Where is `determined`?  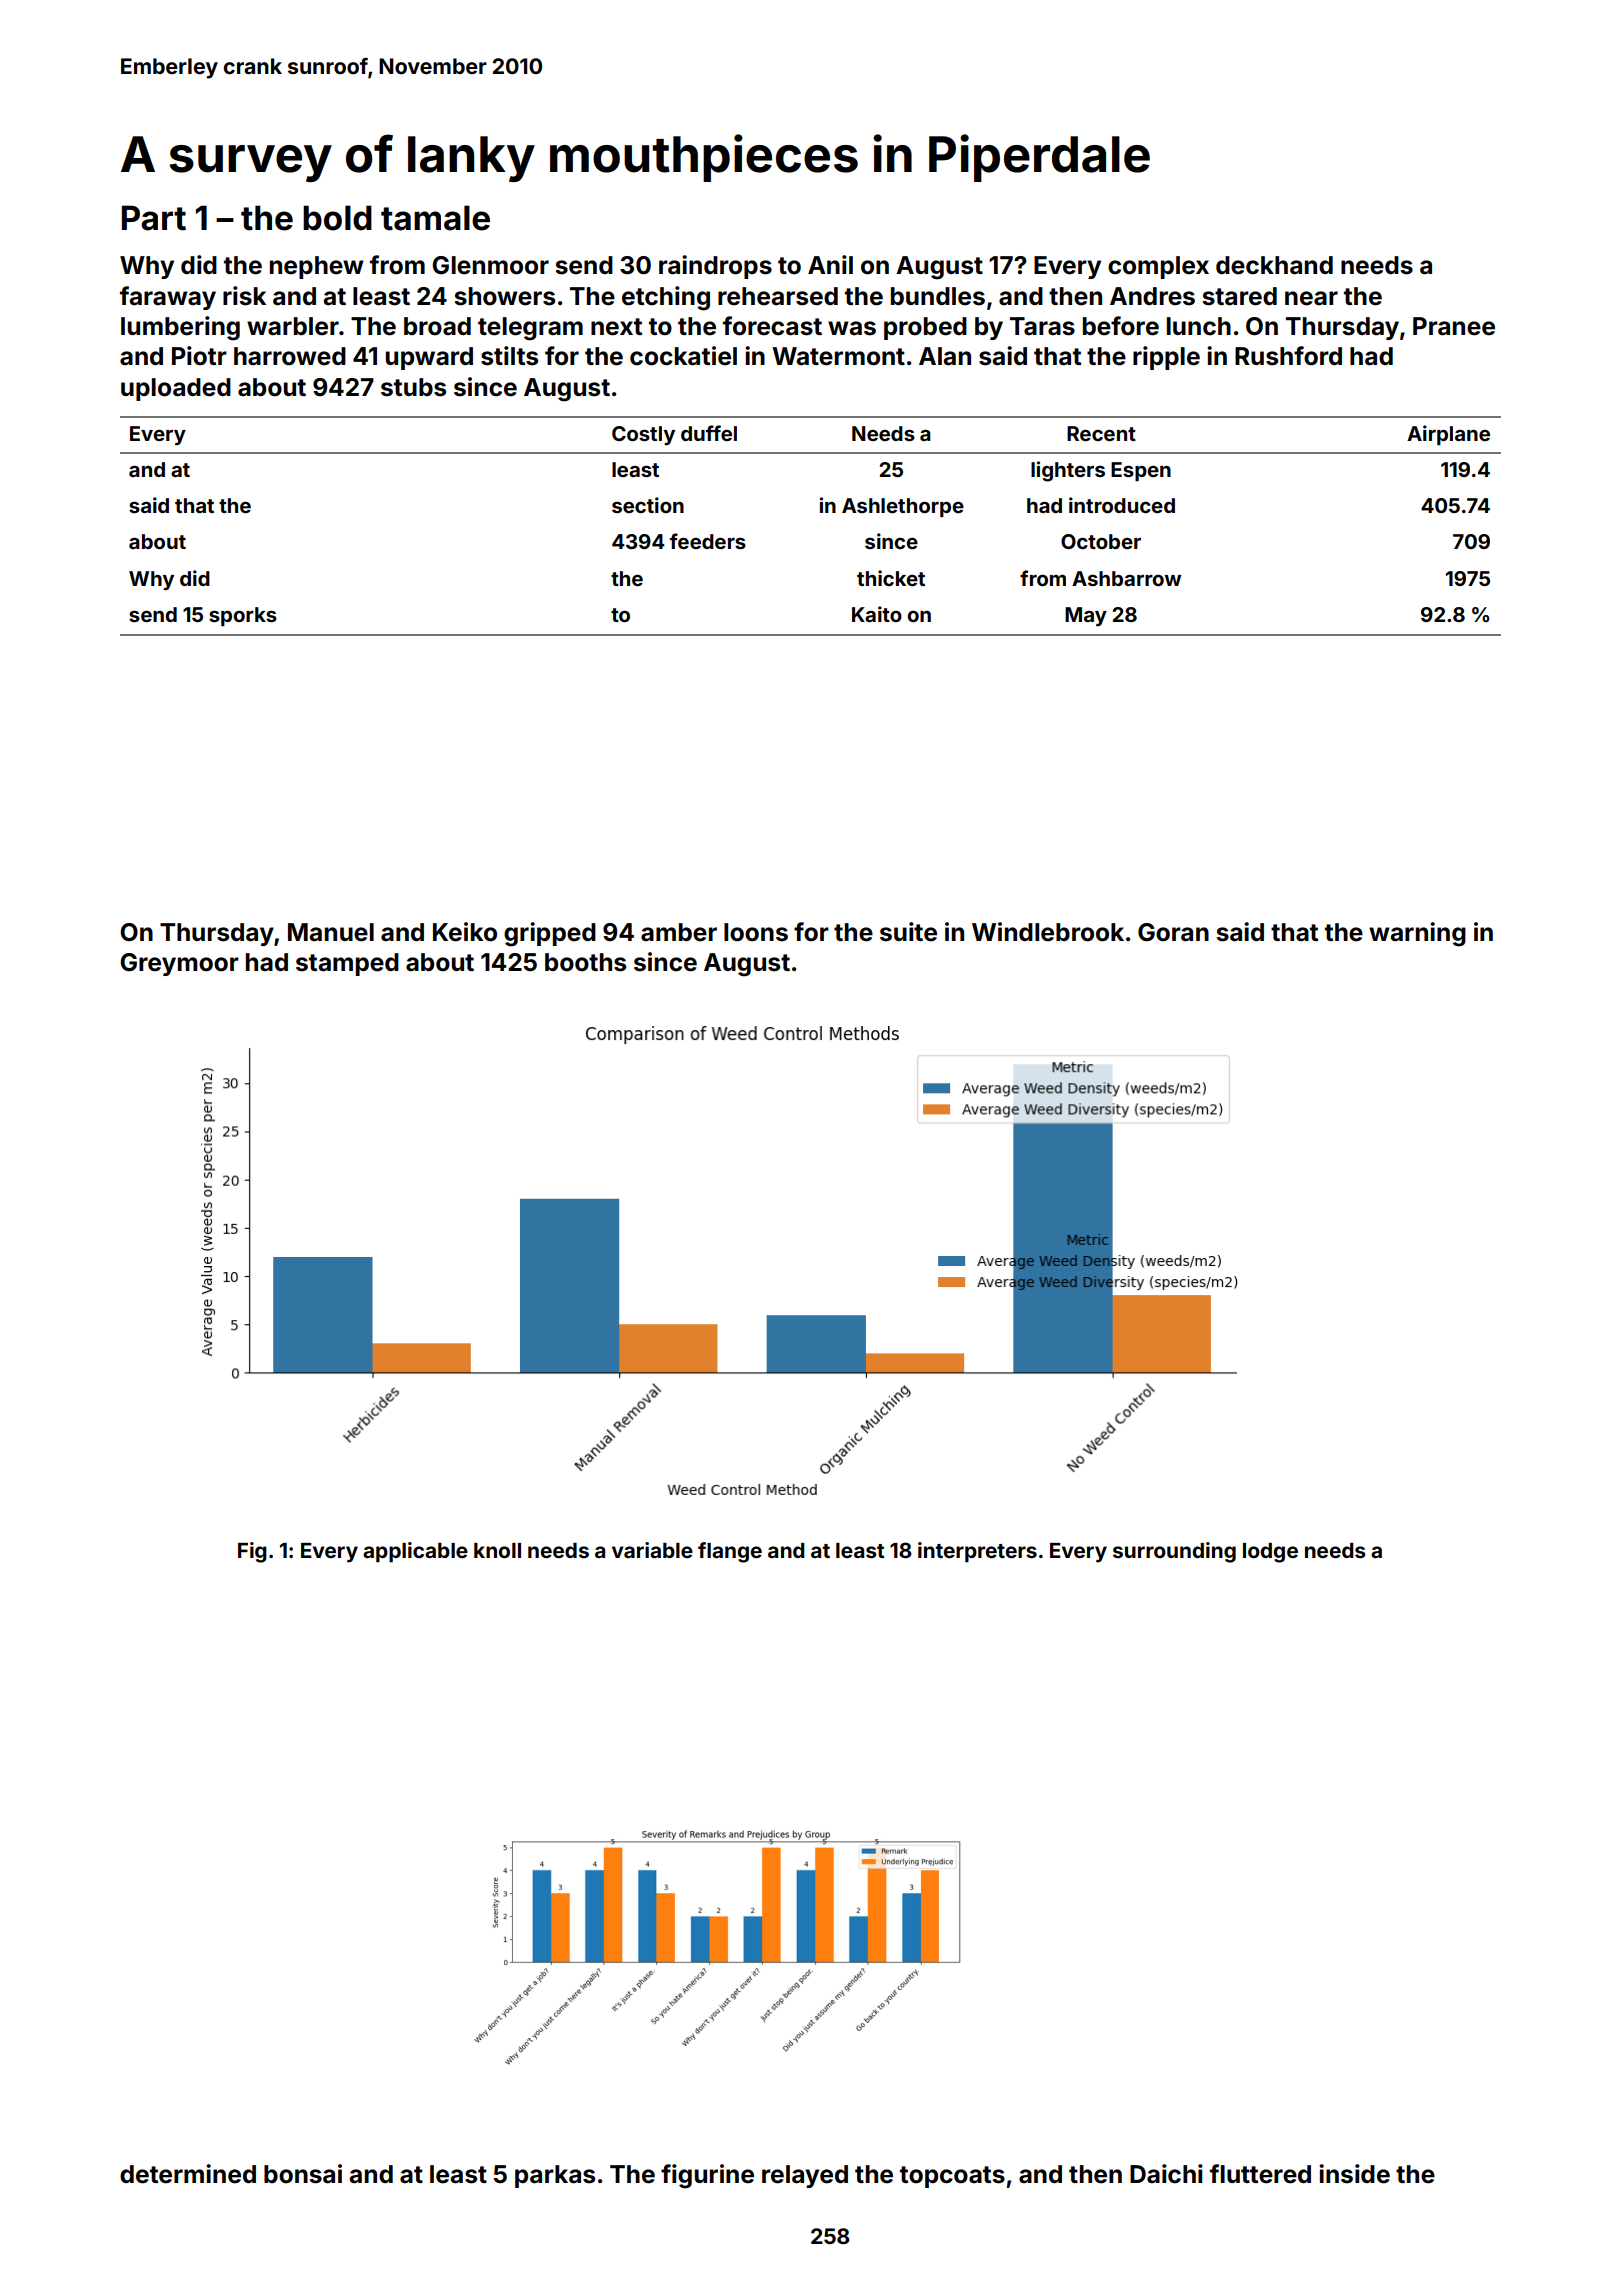 determined is located at coordinates (188, 2174).
